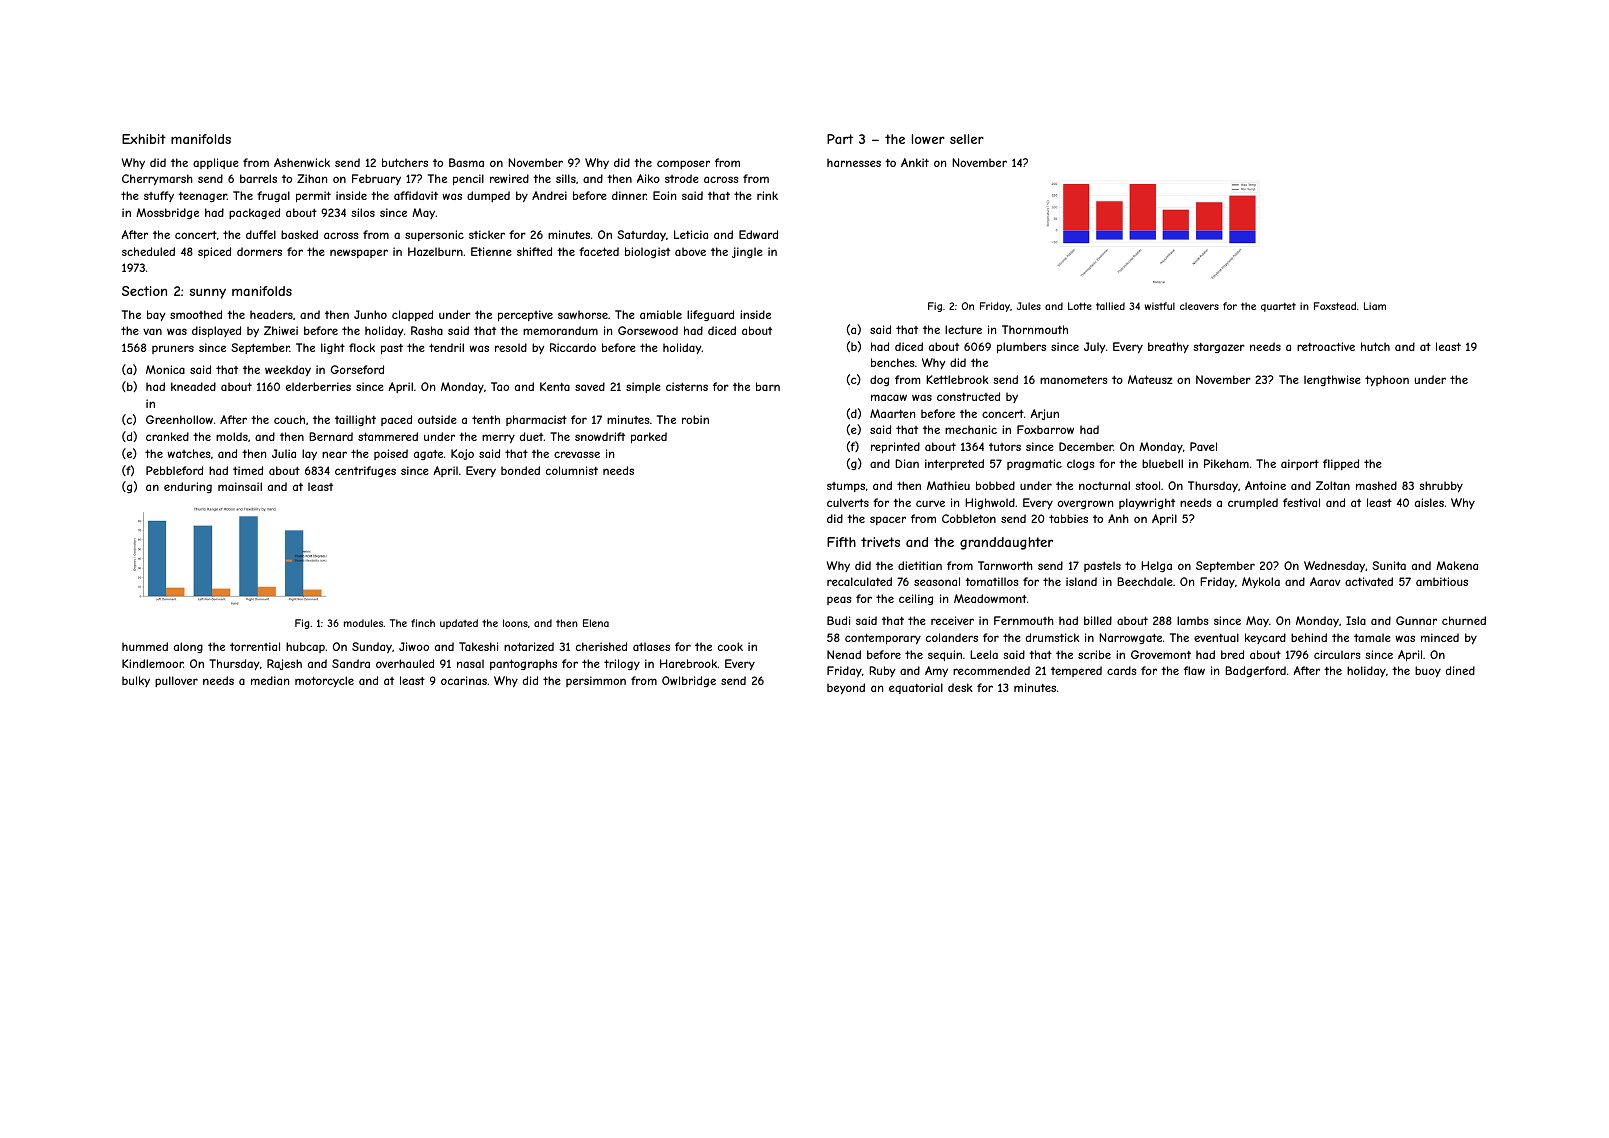  Describe the element at coordinates (967, 139) in the page. I see `seller` at that location.
